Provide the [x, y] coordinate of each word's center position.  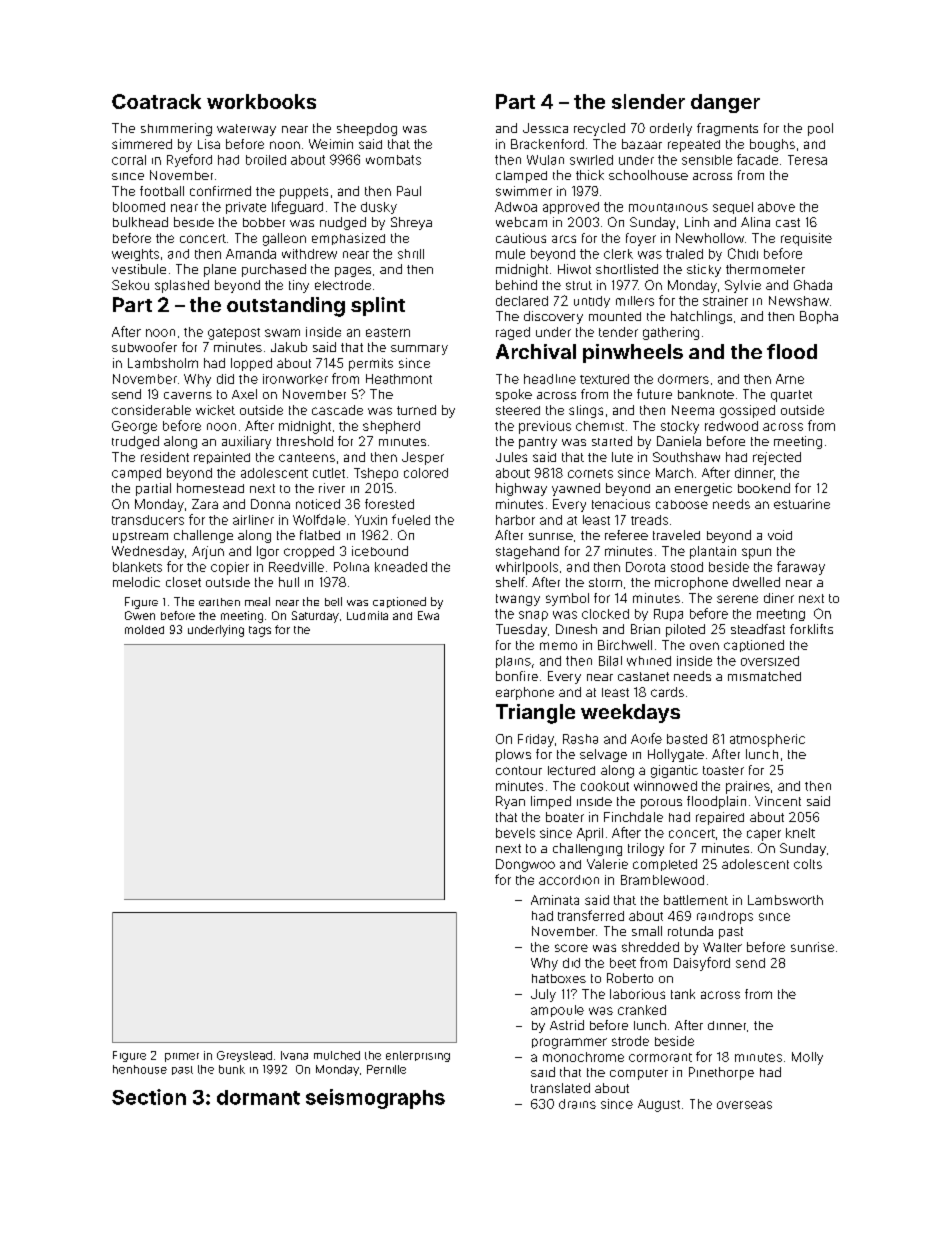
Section [149, 1097]
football [162, 191]
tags [260, 631]
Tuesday [521, 630]
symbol [567, 599]
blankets [137, 567]
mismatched [764, 676]
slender [648, 101]
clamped [521, 177]
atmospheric [767, 740]
